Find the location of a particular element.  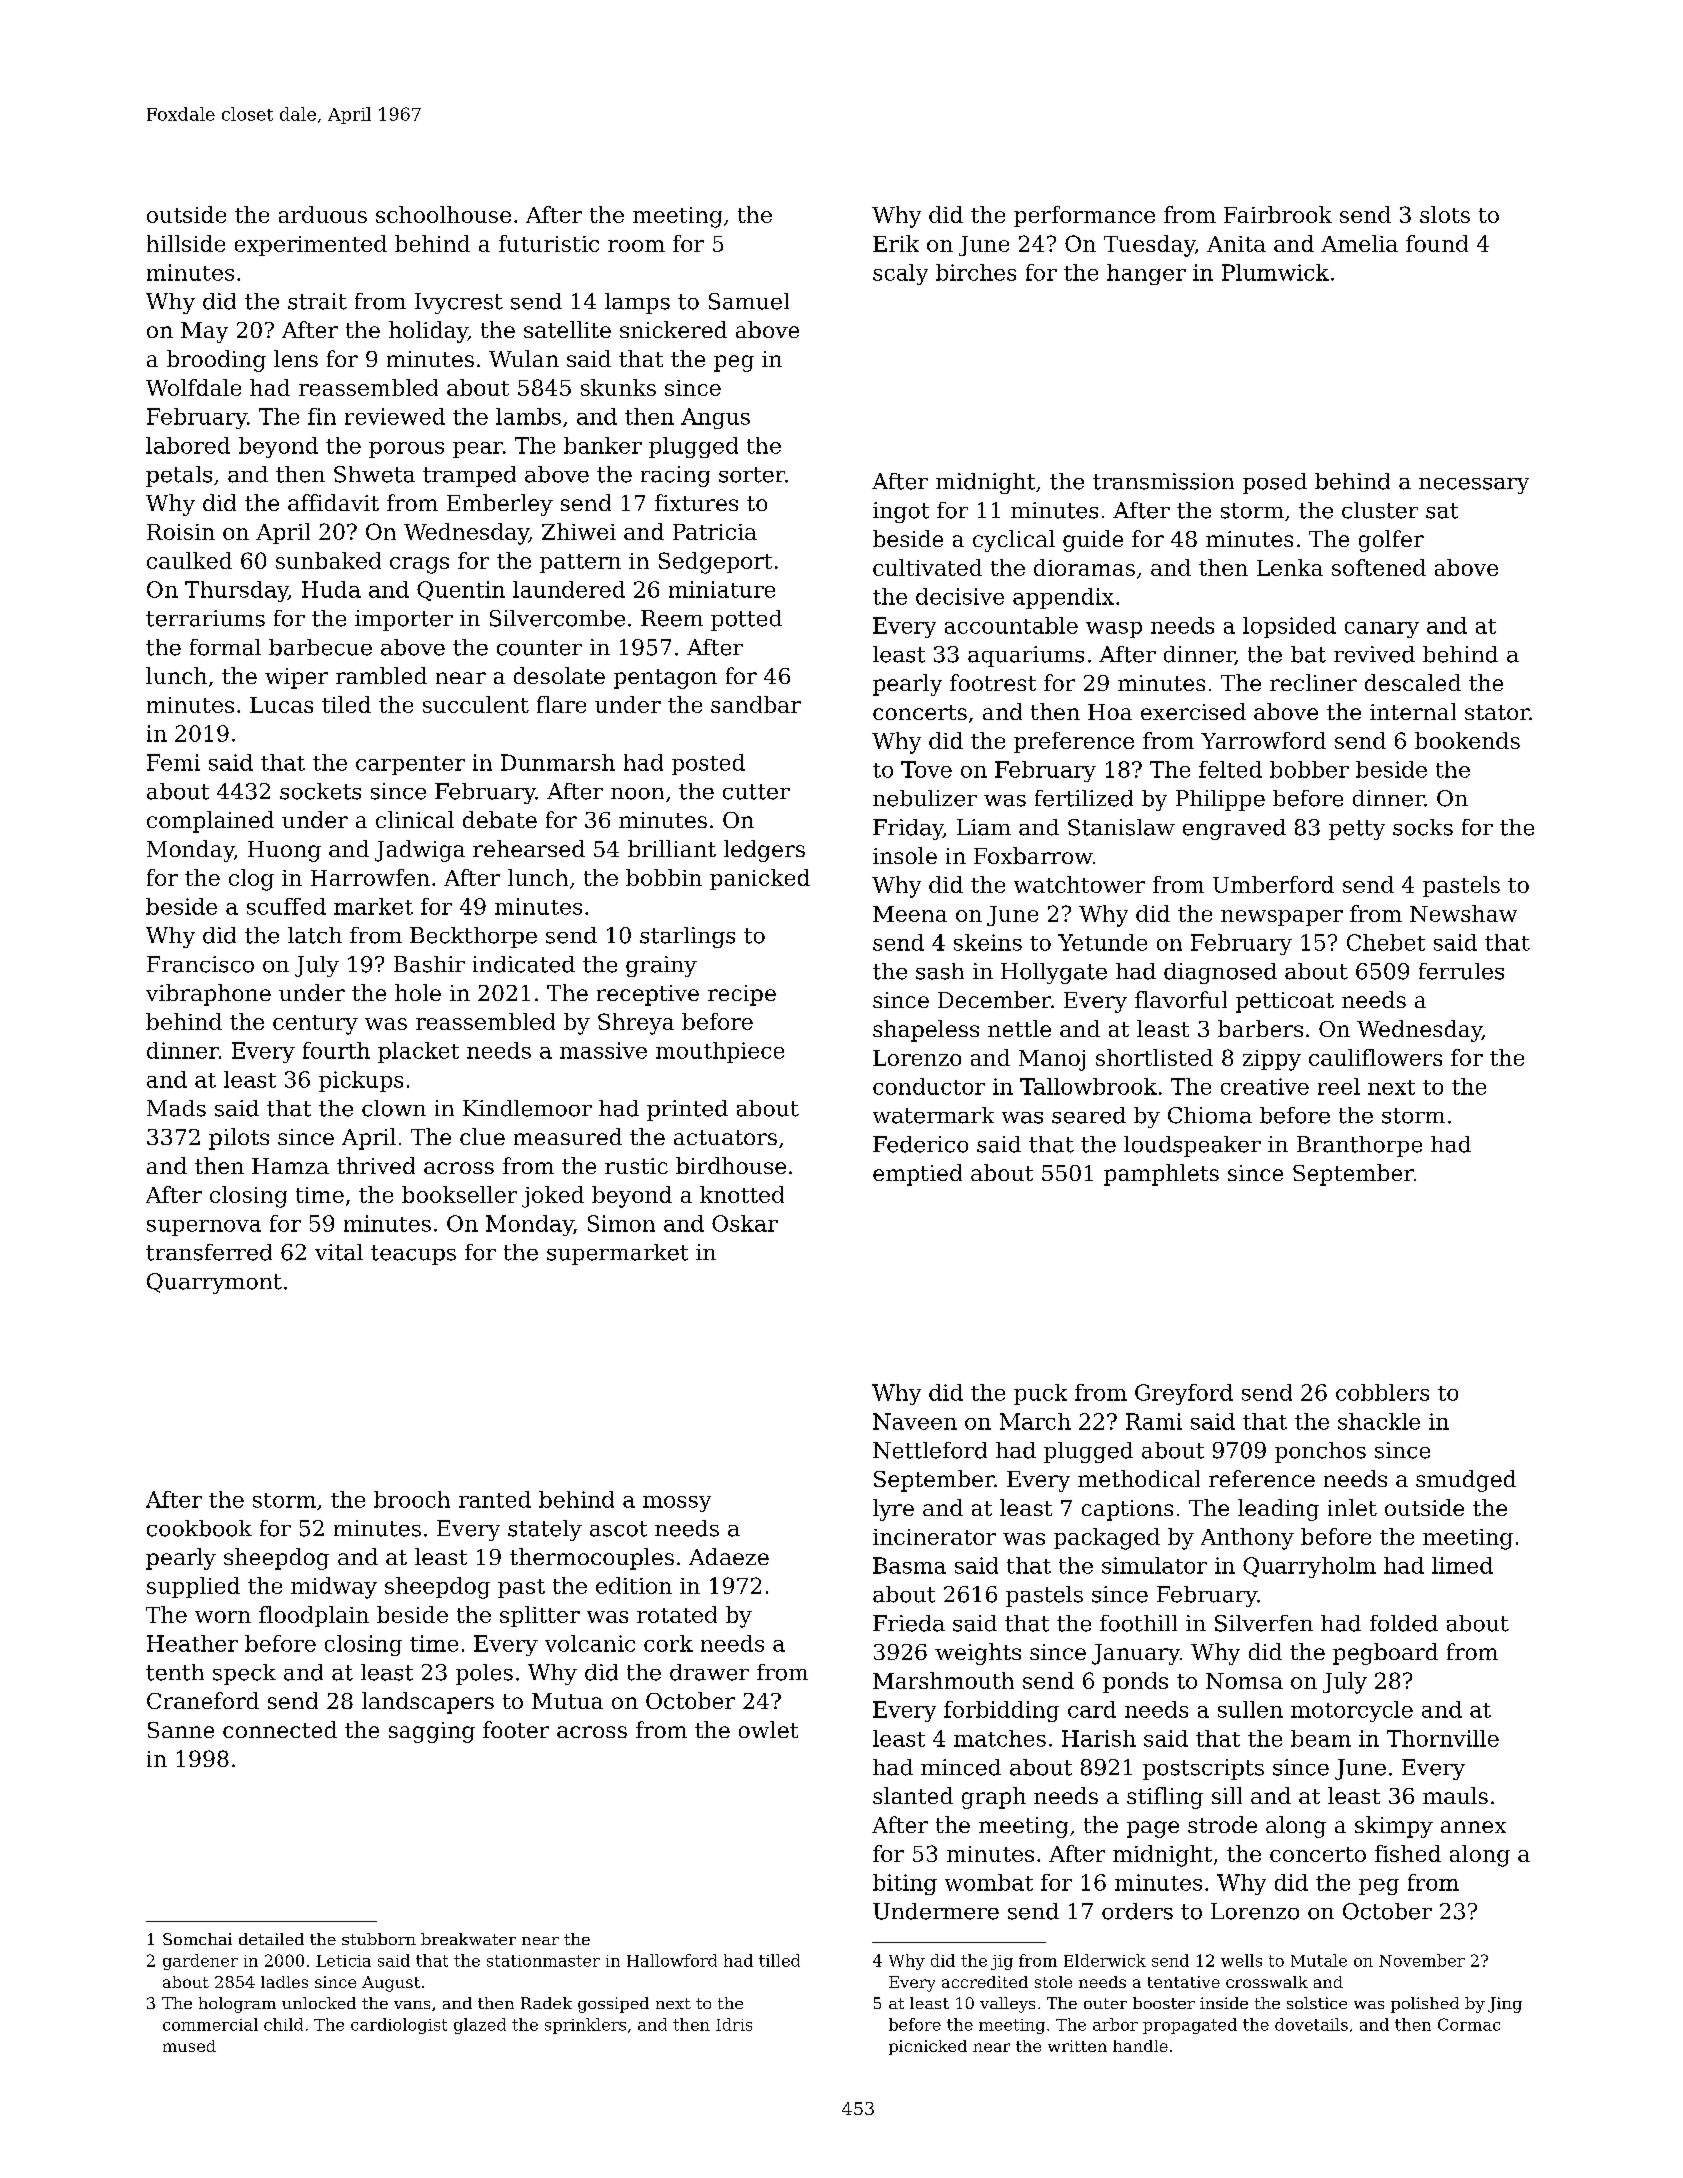

stator is located at coordinates (1497, 712).
